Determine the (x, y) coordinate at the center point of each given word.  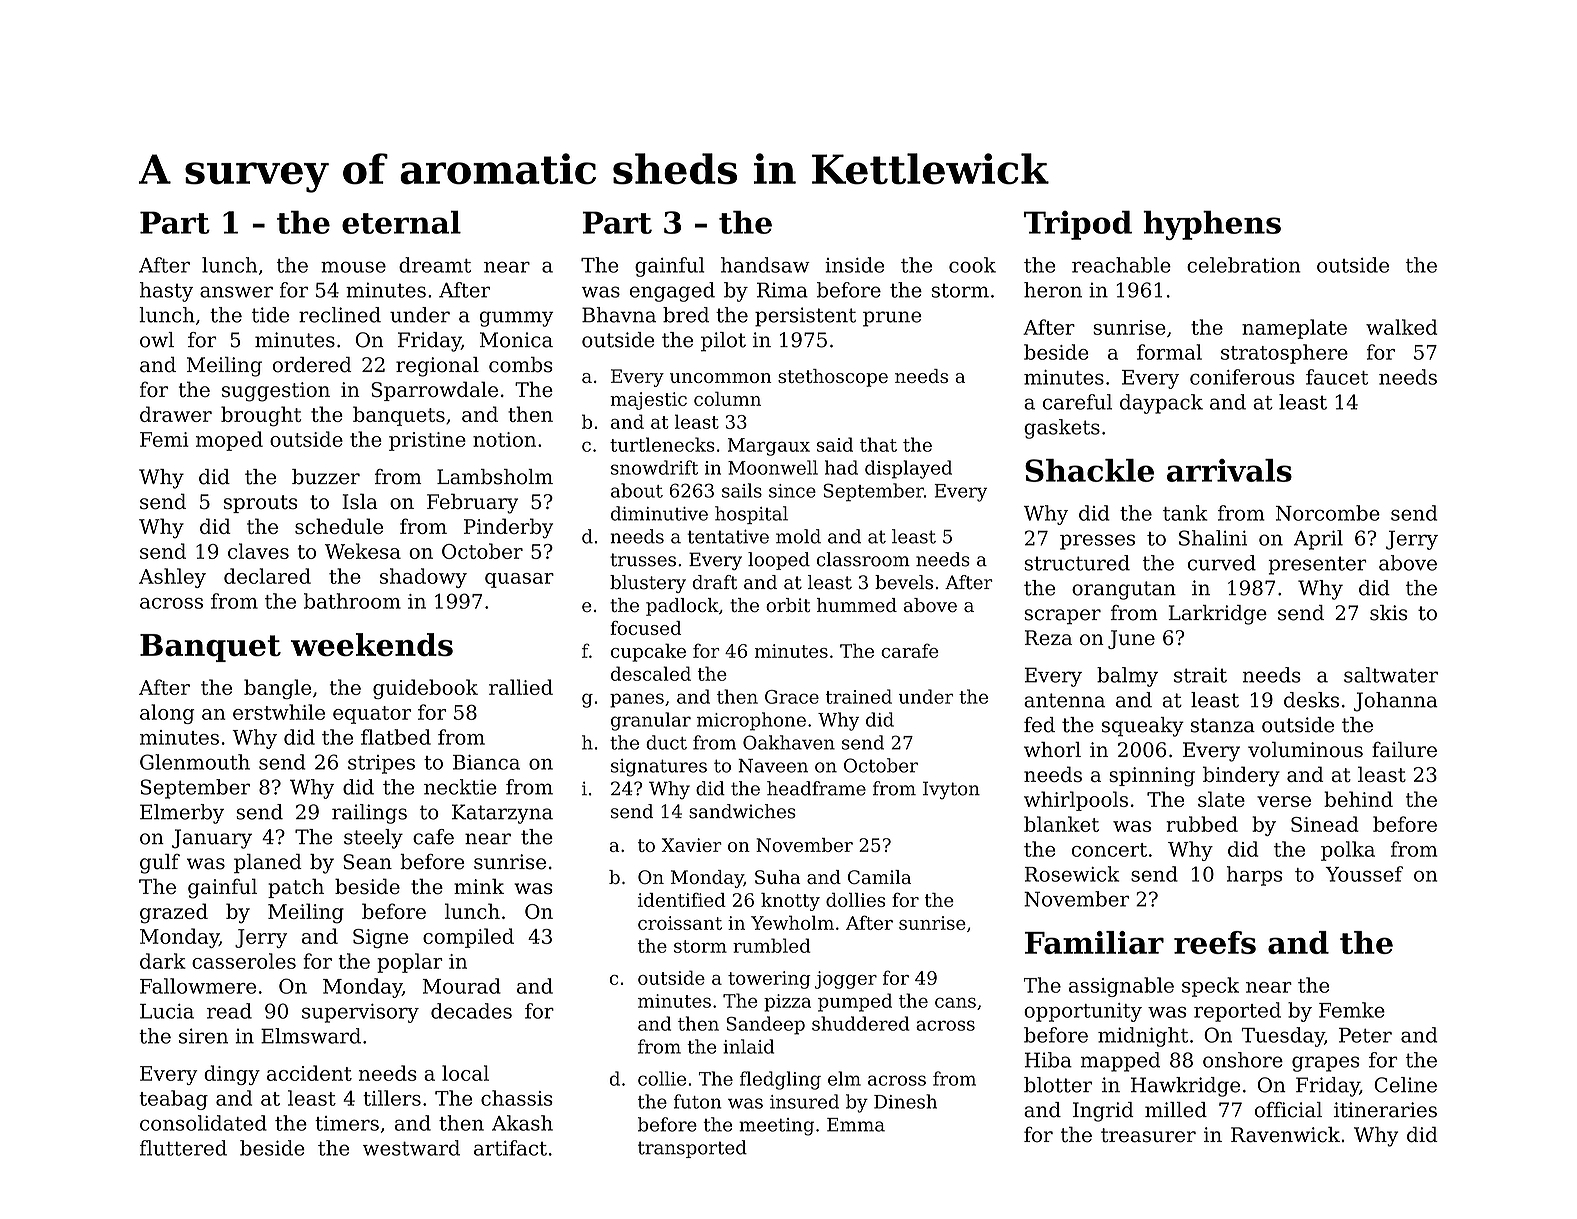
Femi (164, 439)
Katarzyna (502, 814)
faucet (1337, 377)
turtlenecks (662, 444)
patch (296, 888)
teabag (173, 1100)
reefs (1215, 942)
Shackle (1089, 470)
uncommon (721, 378)
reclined (340, 315)
